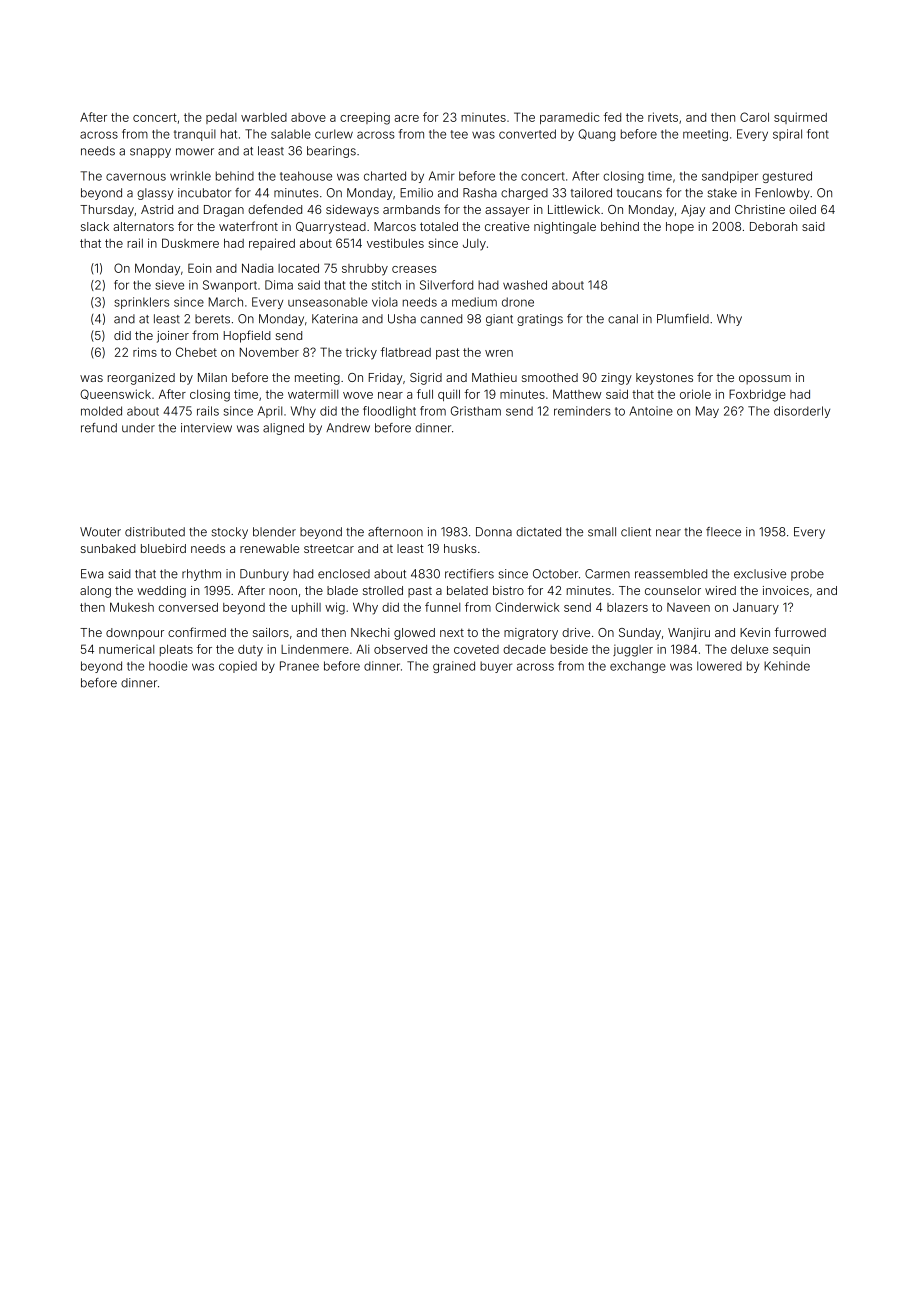 The image size is (924, 1308). Describe the element at coordinates (269, 352) in the page. I see `November` at that location.
